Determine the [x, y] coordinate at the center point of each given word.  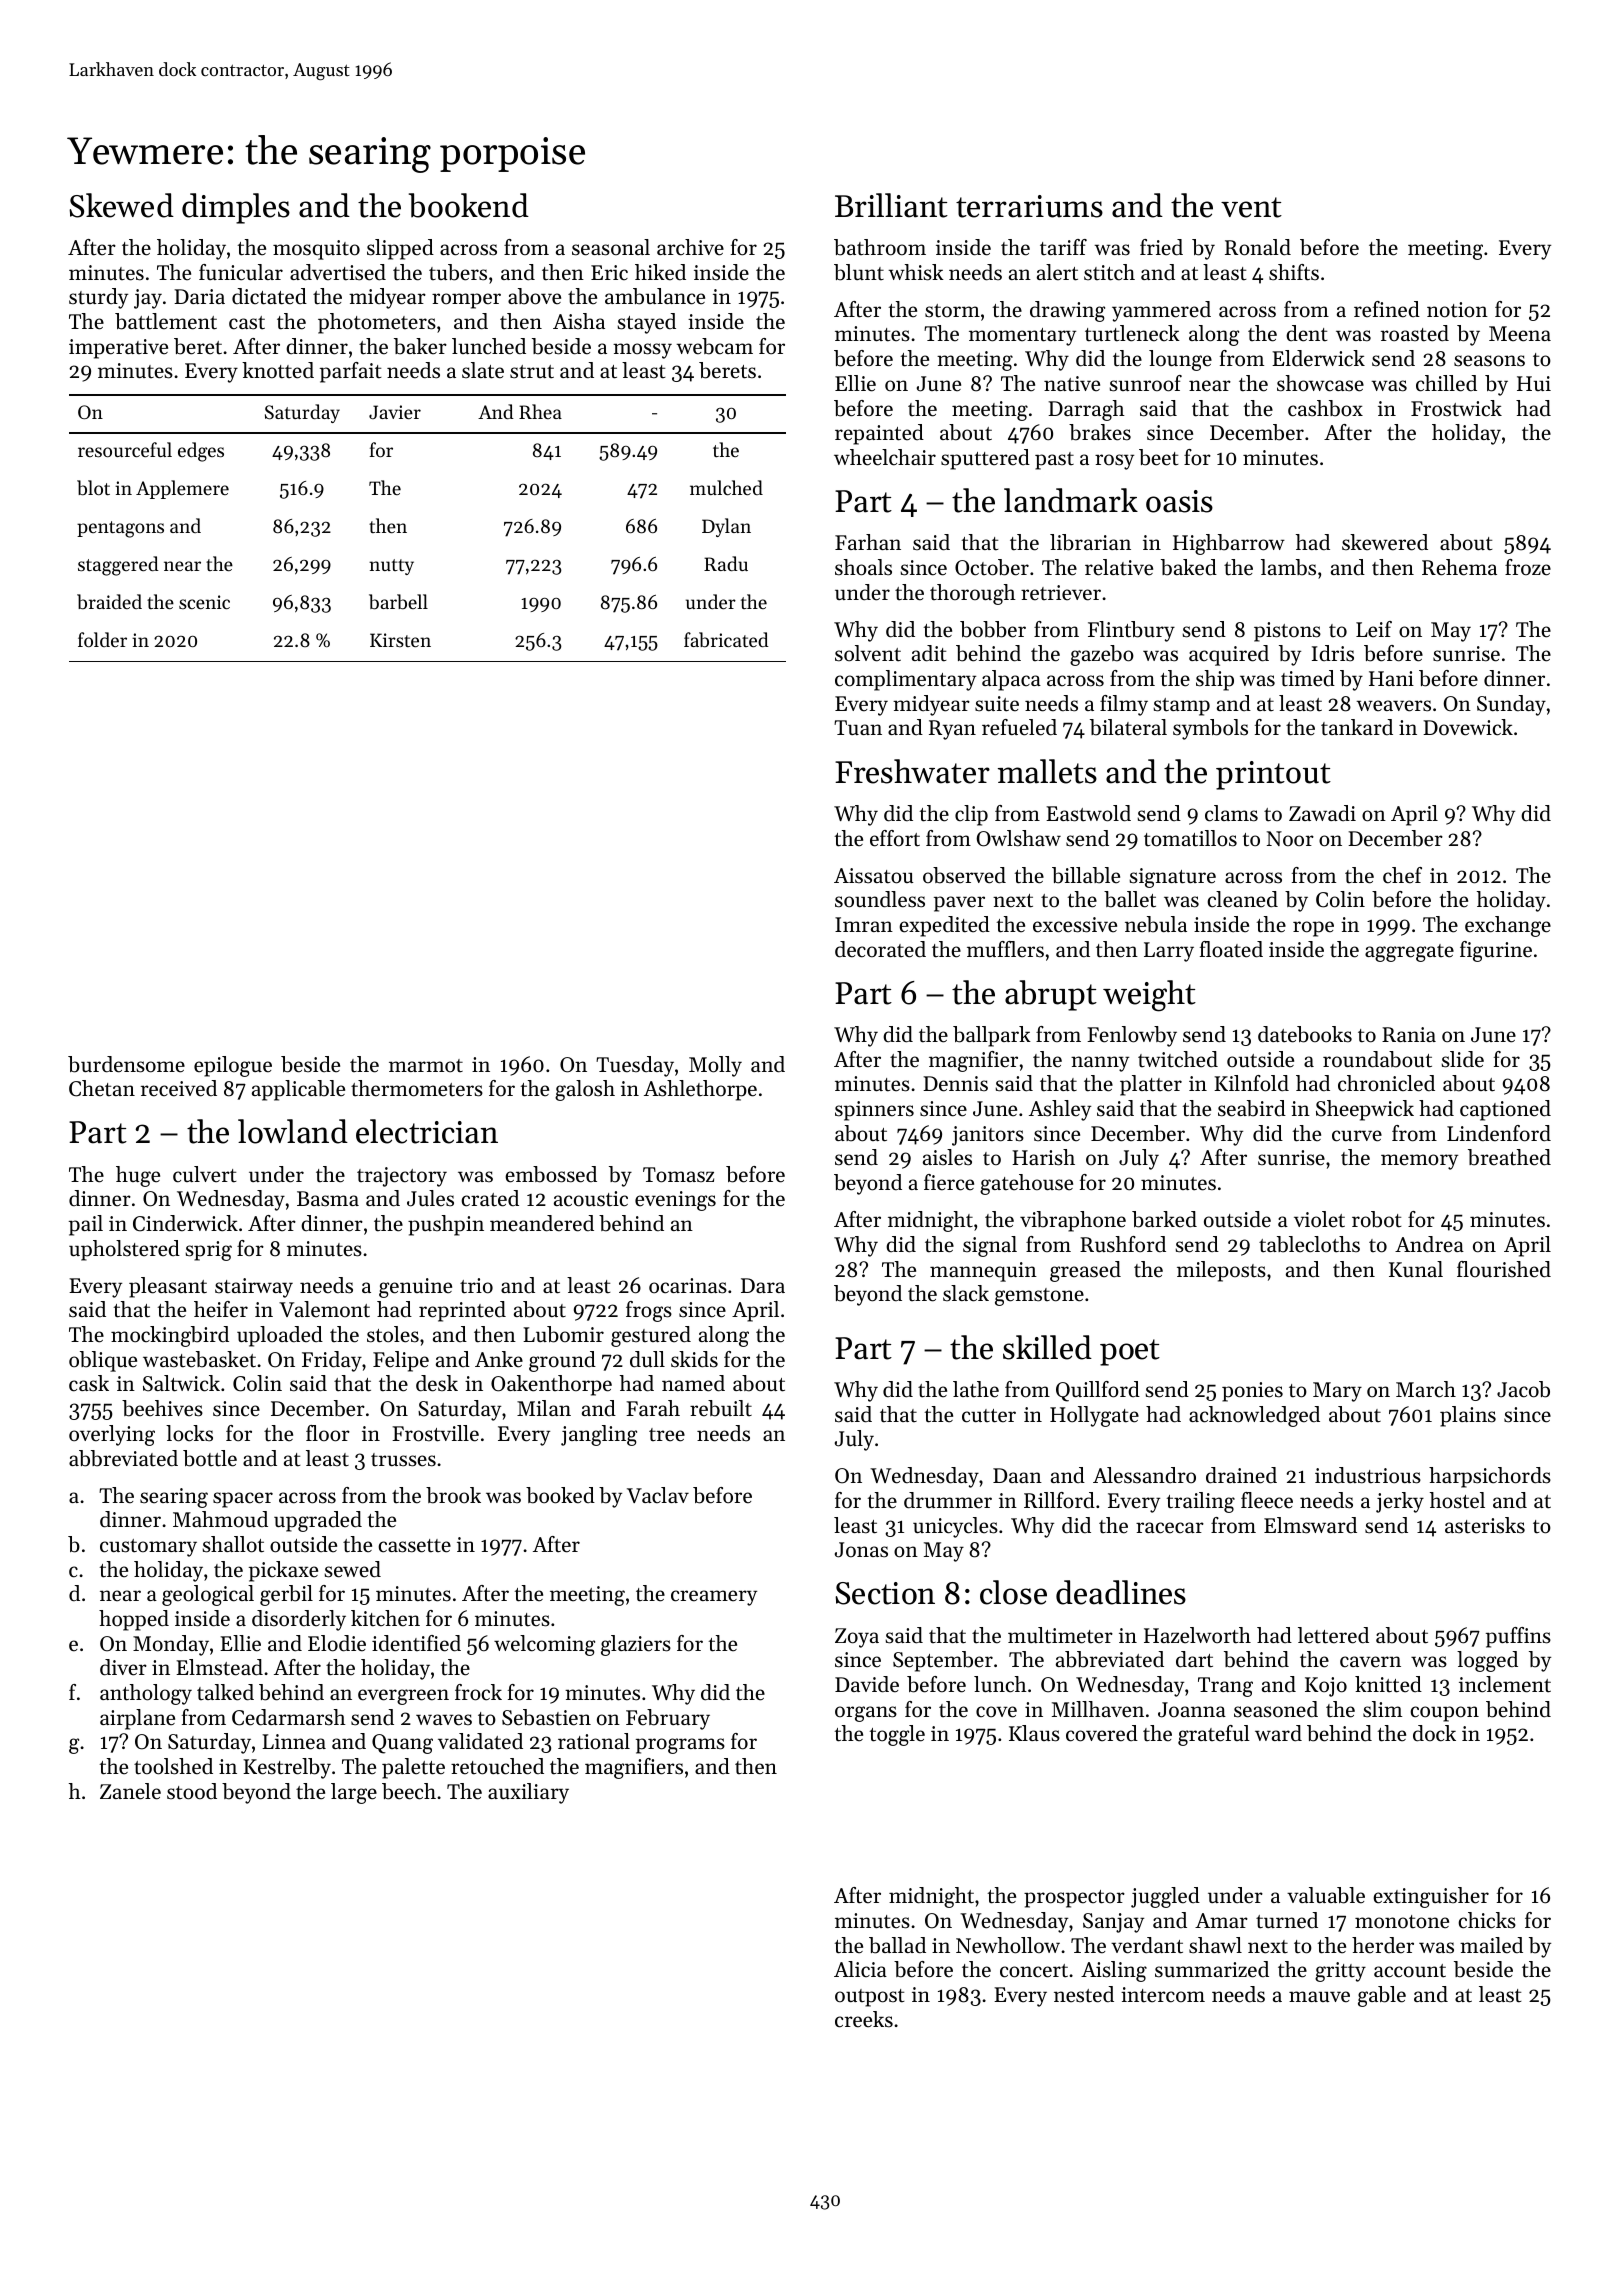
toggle [897, 1735]
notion [1457, 310]
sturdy [98, 298]
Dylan [726, 527]
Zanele [130, 1791]
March [1426, 1389]
